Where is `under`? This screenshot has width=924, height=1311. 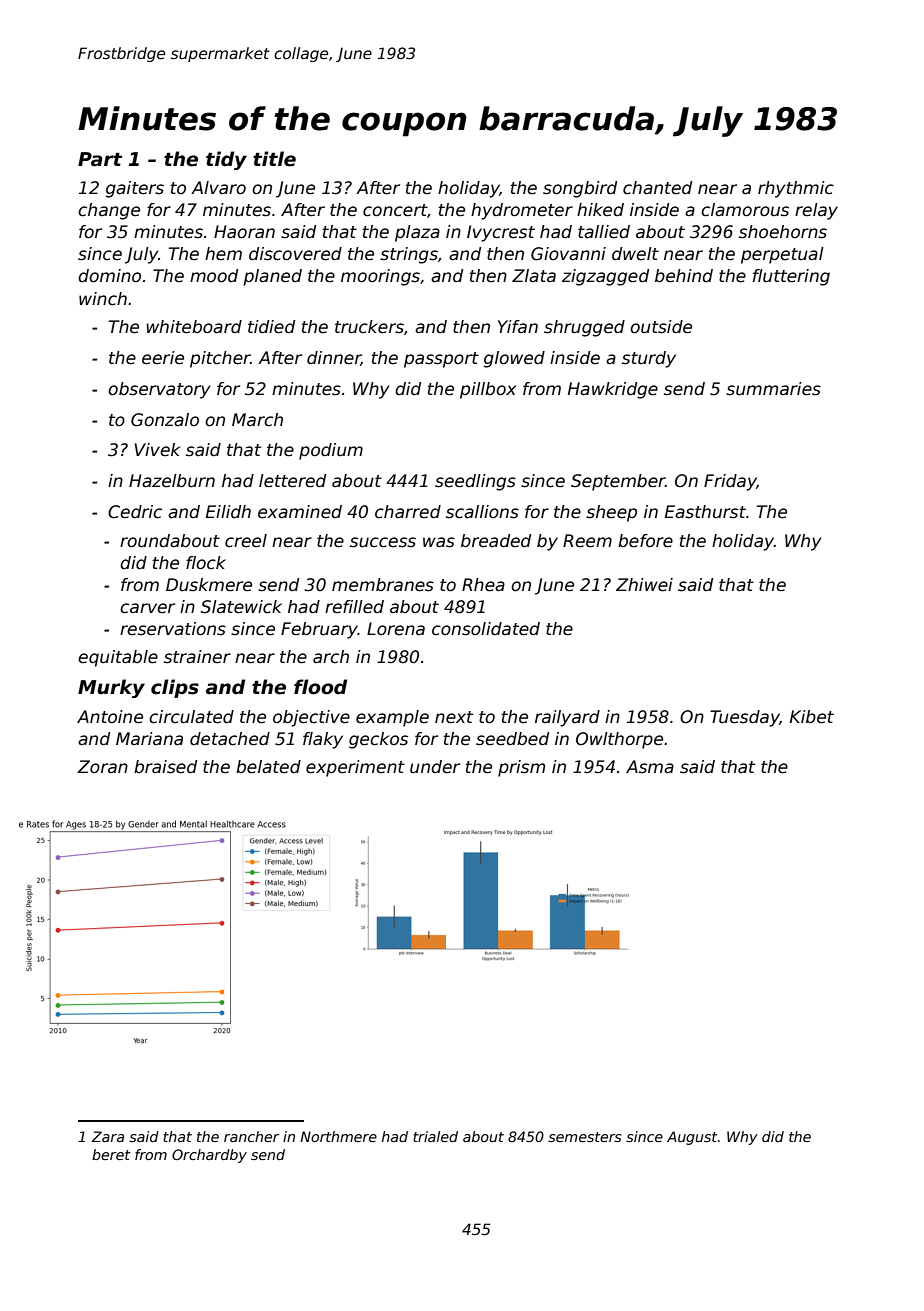
under is located at coordinates (435, 767).
